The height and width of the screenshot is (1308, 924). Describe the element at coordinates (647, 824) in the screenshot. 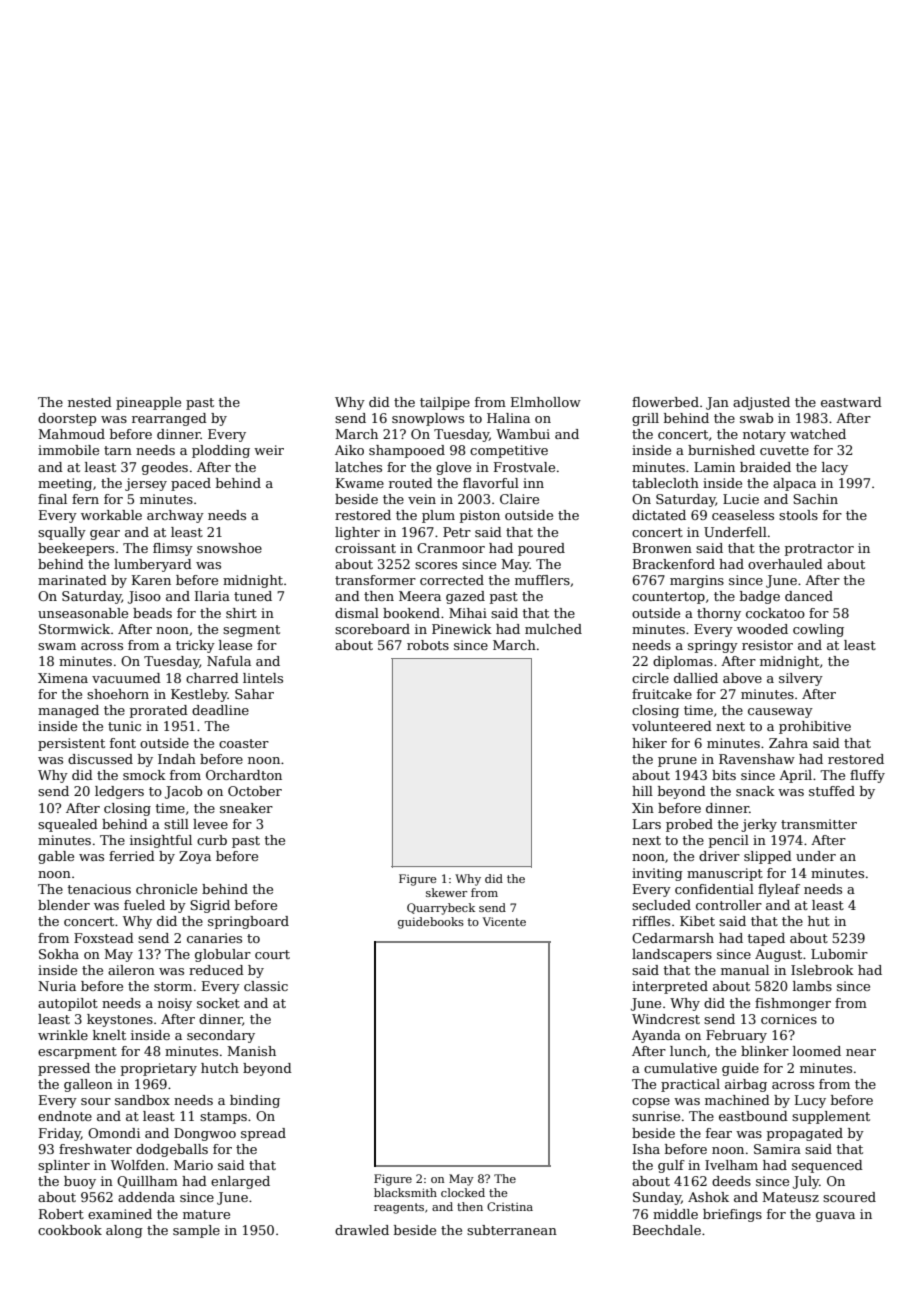

I see `Lars` at that location.
